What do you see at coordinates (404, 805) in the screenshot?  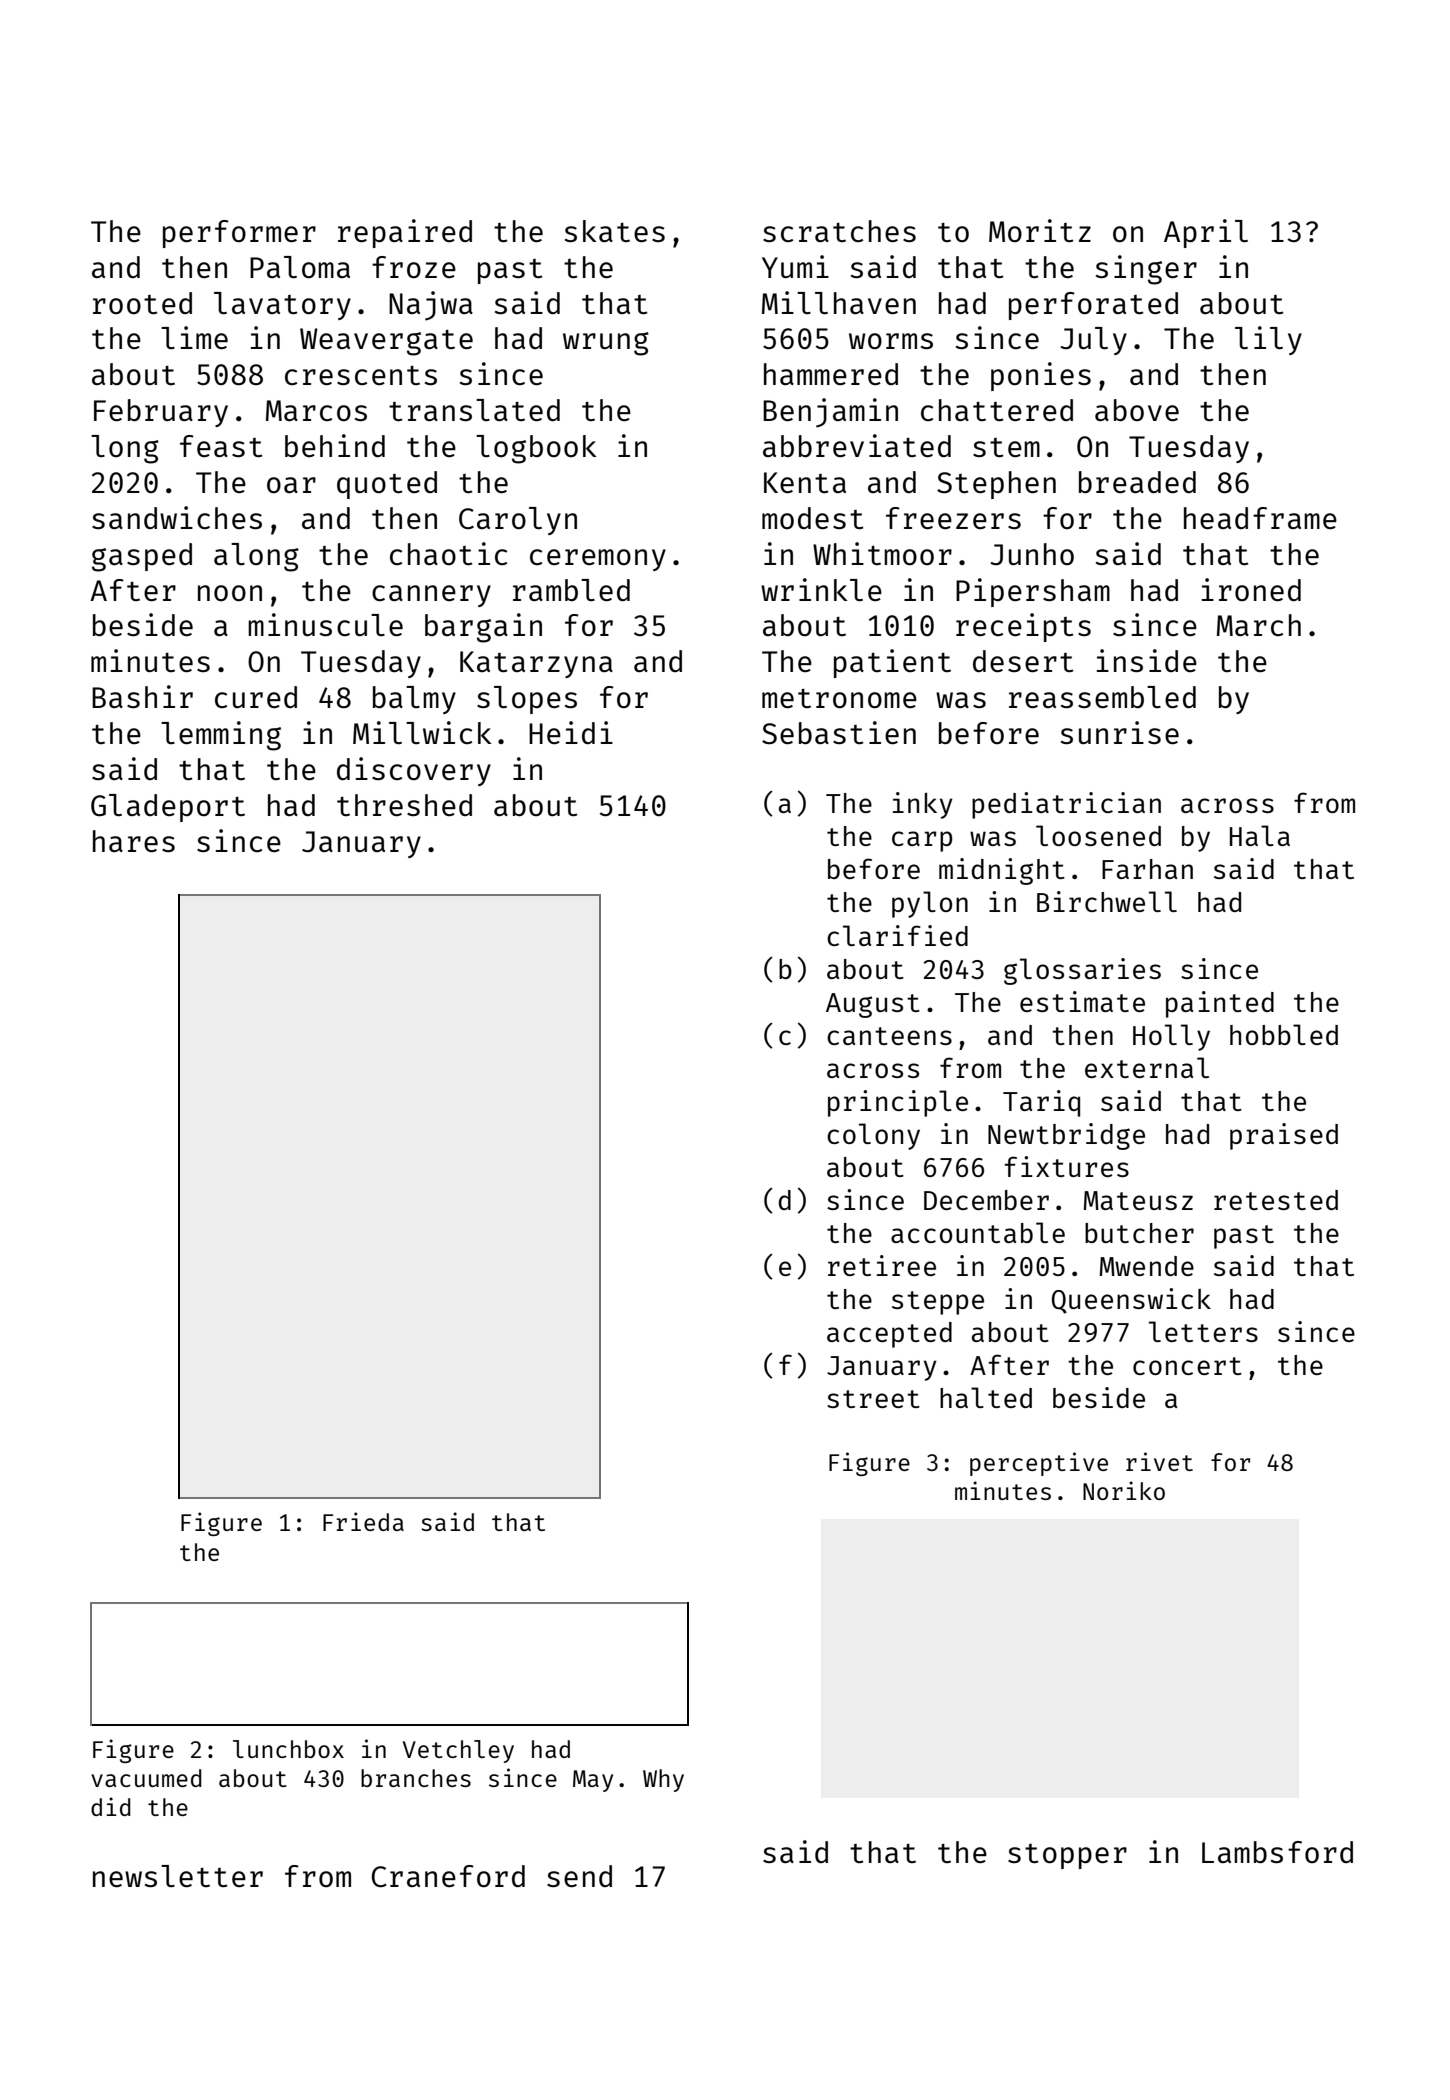 I see `threshed` at bounding box center [404, 805].
